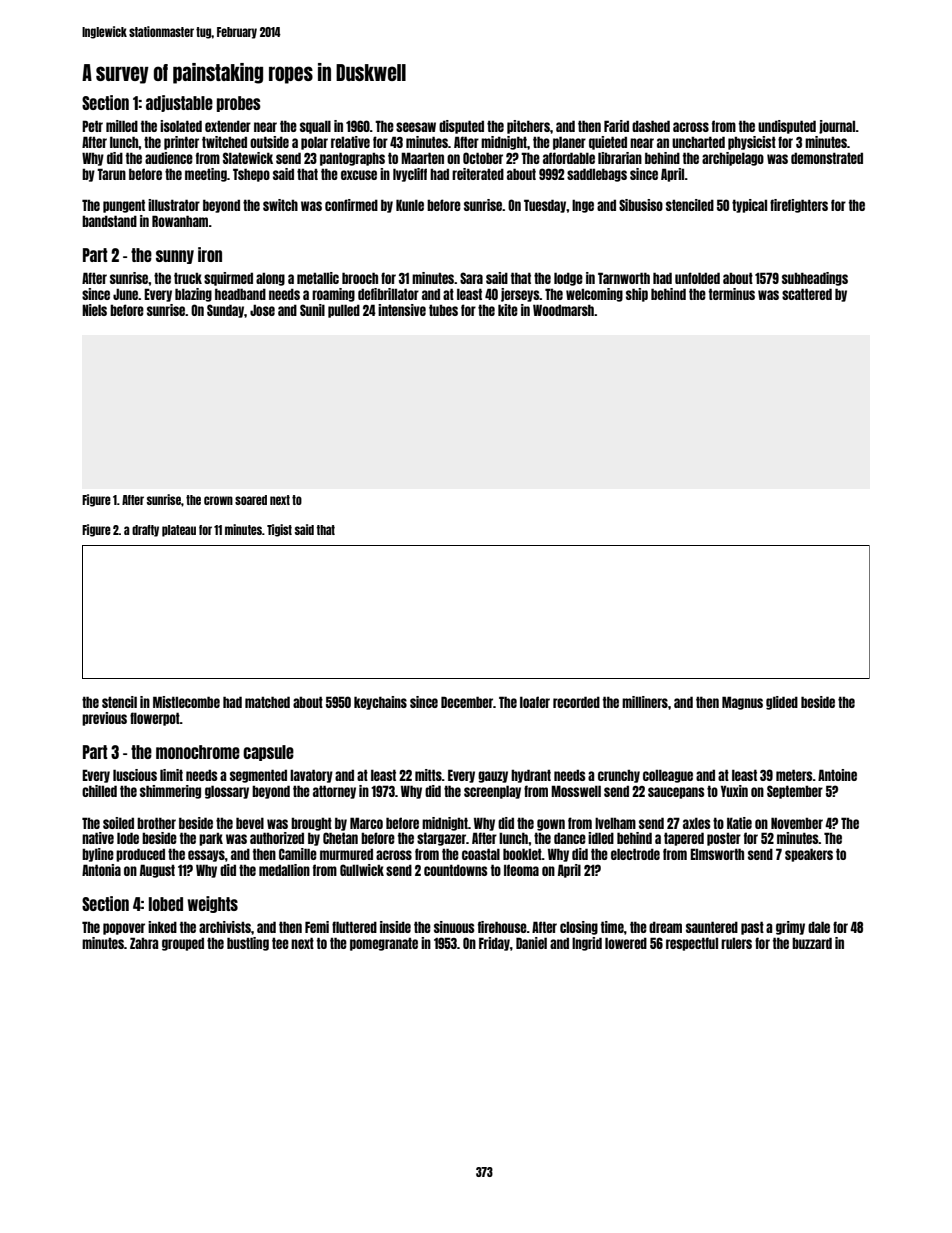 The image size is (952, 1233). Describe the element at coordinates (179, 103) in the document. I see `adjustable` at that location.
